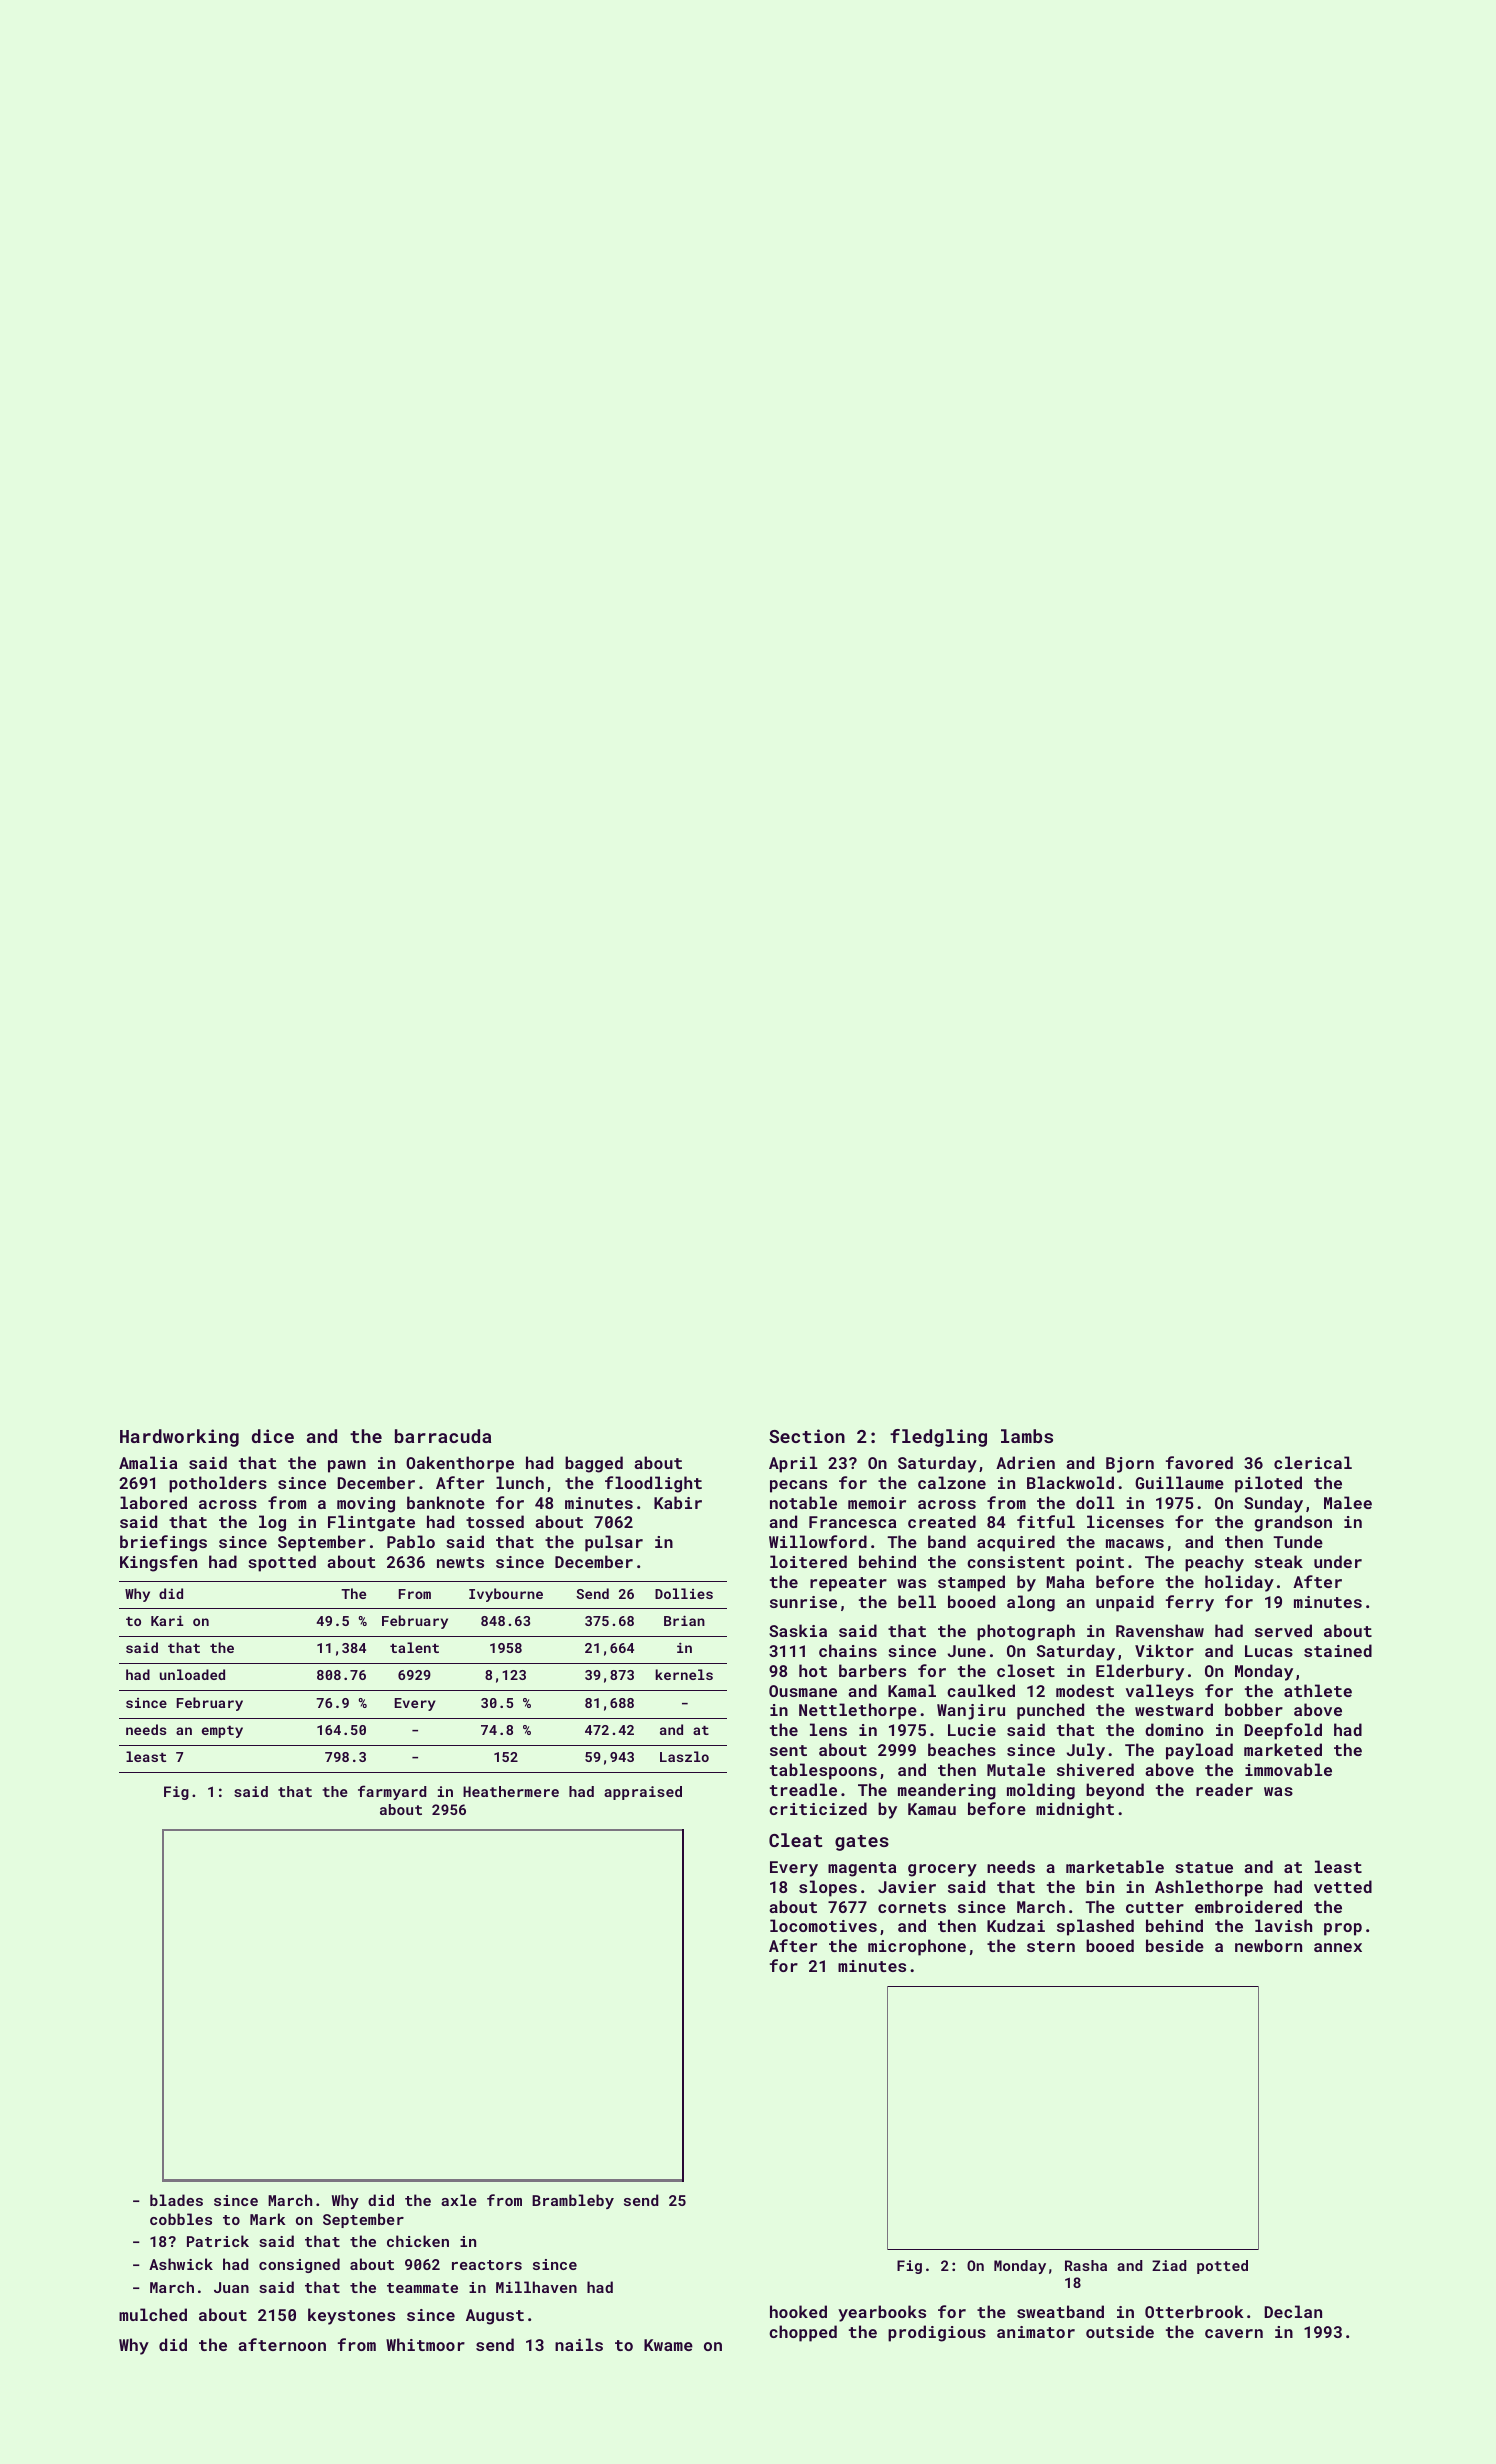  Describe the element at coordinates (1288, 1769) in the screenshot. I see `immovable` at that location.
